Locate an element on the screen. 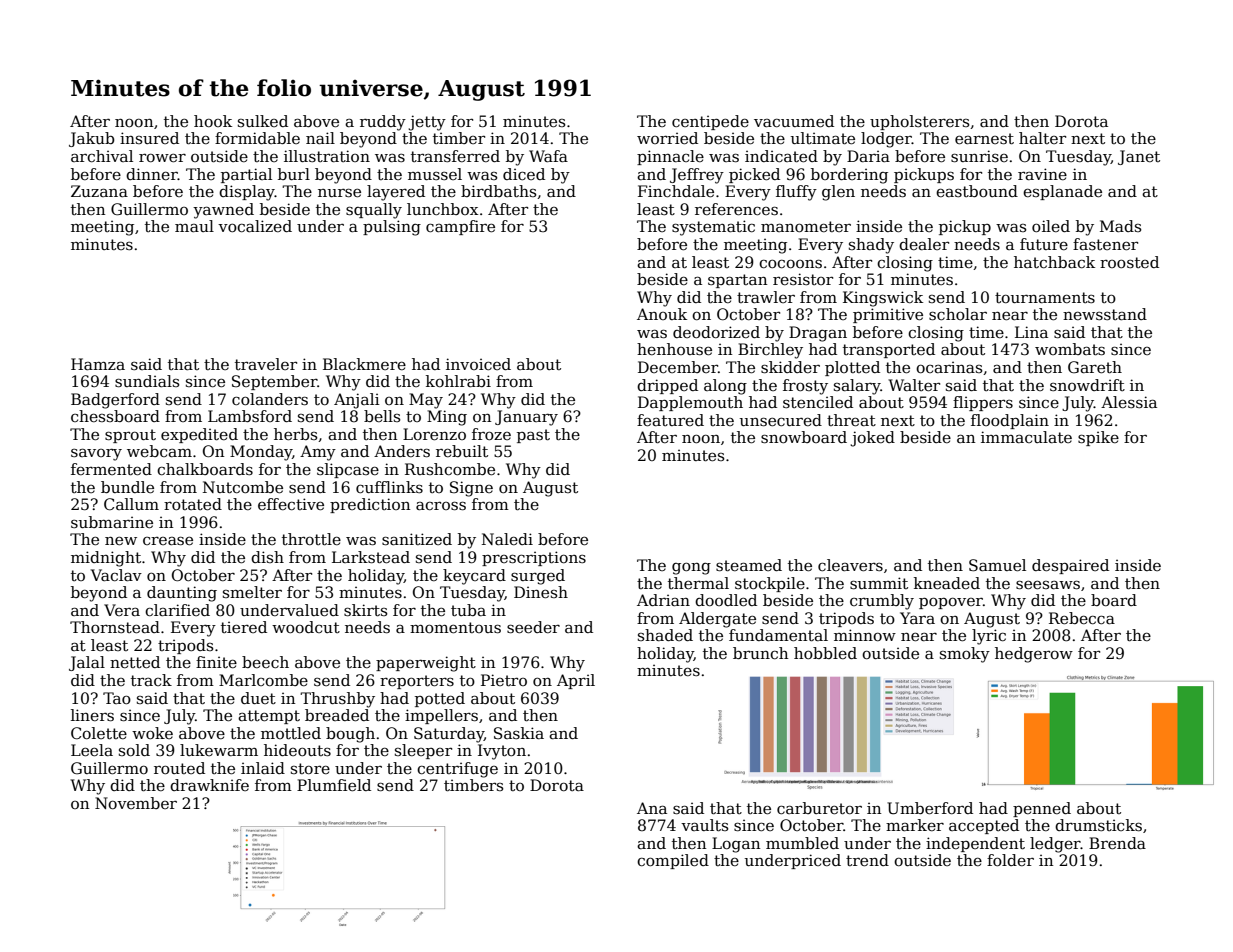  halter is located at coordinates (1042, 138).
